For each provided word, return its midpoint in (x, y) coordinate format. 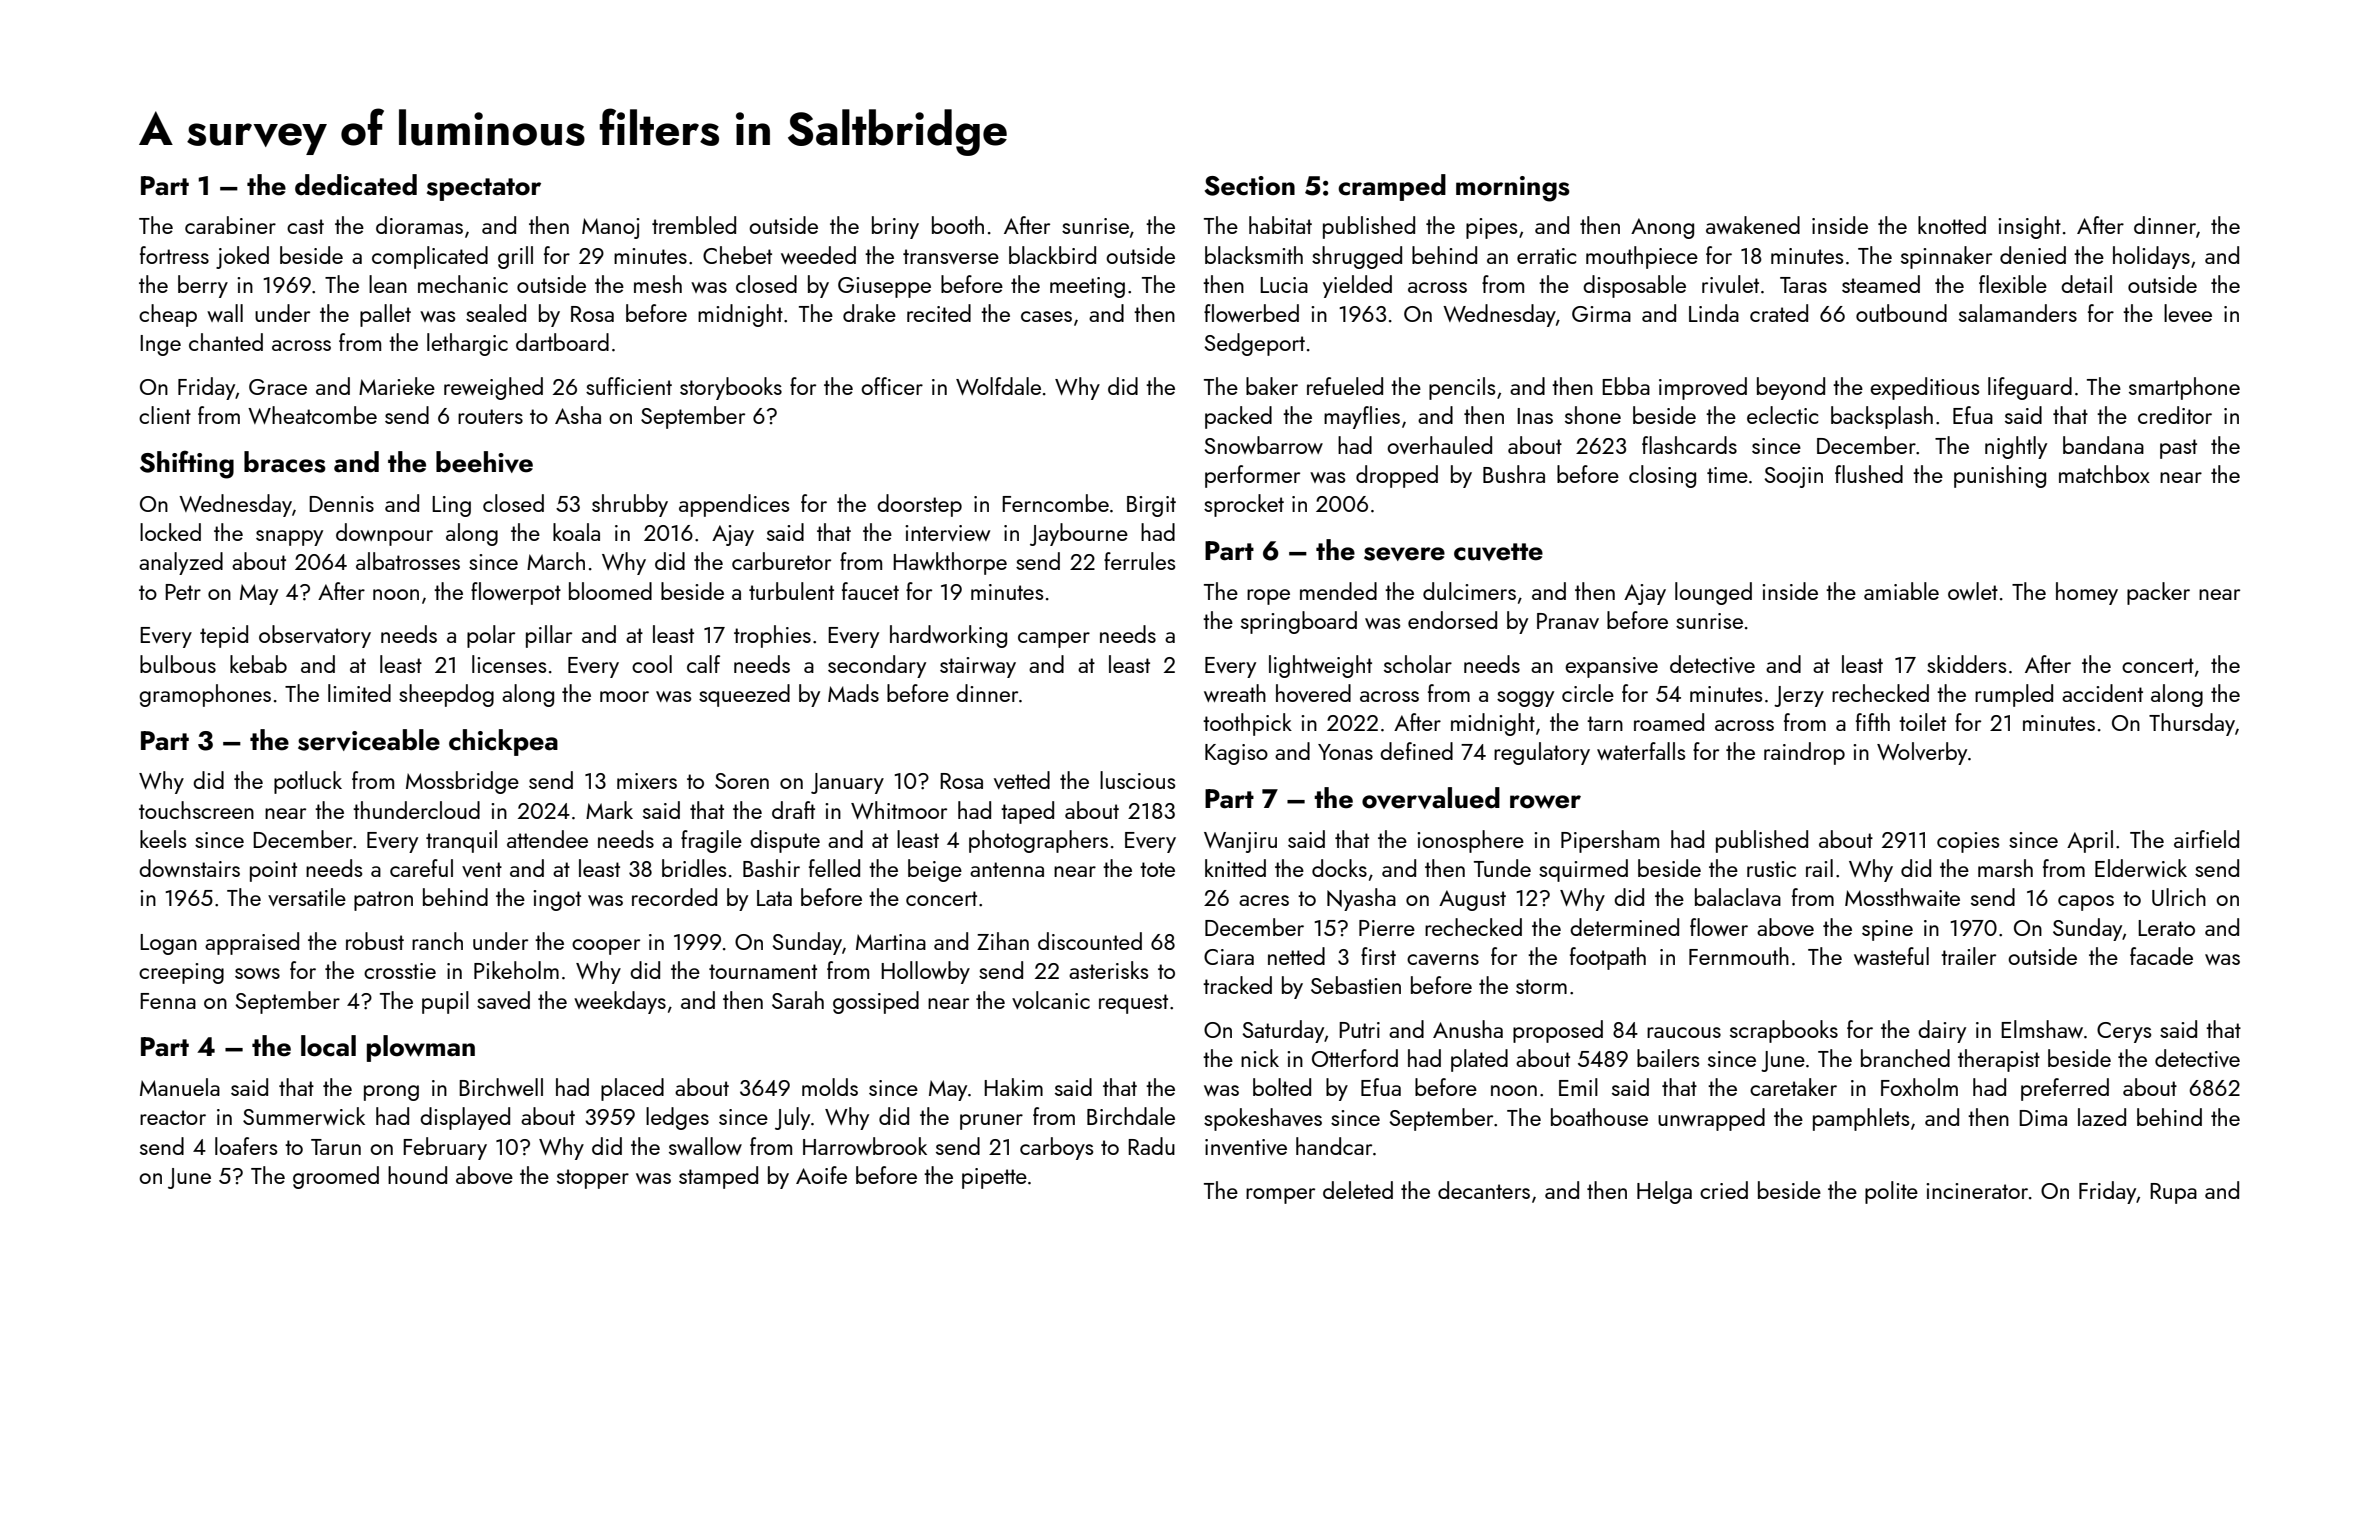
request (1133, 1004)
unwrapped (1711, 1119)
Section (1249, 186)
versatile (307, 897)
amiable (1901, 591)
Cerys (2124, 1032)
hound (417, 1175)
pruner (991, 1122)
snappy (289, 538)
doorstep (919, 505)
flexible (2013, 284)
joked (242, 257)
